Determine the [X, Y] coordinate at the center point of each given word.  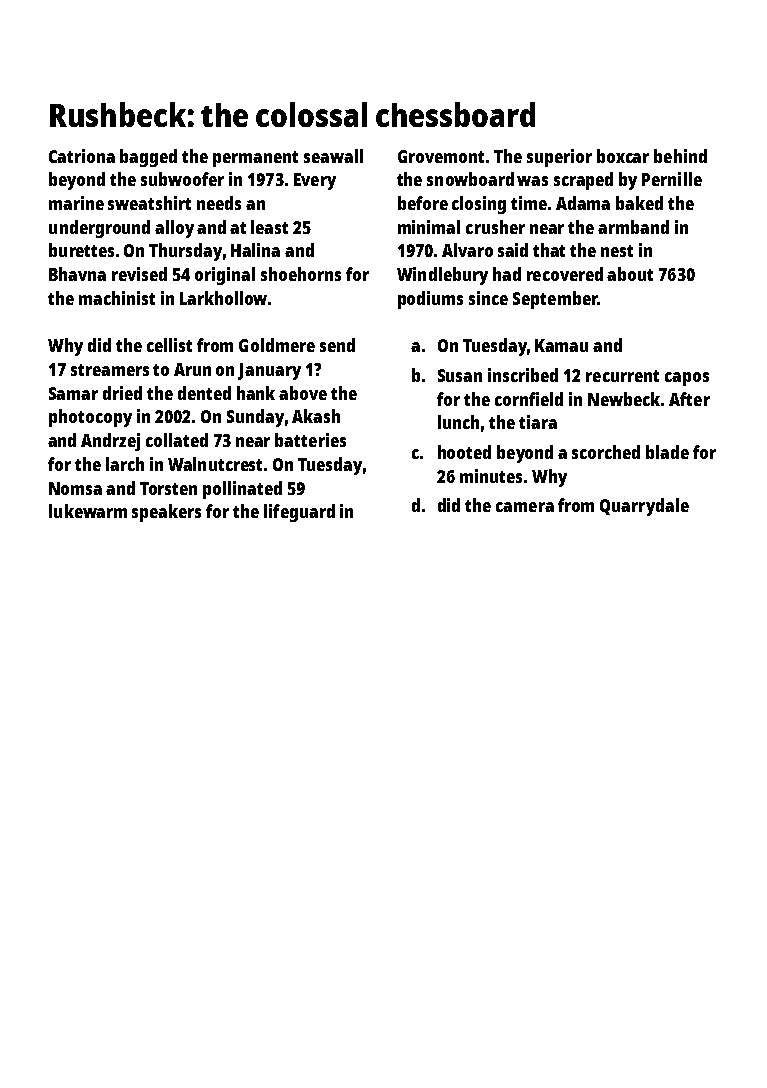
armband [633, 227]
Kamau [561, 345]
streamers [110, 370]
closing [479, 205]
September [555, 300]
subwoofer [182, 179]
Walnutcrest [215, 464]
